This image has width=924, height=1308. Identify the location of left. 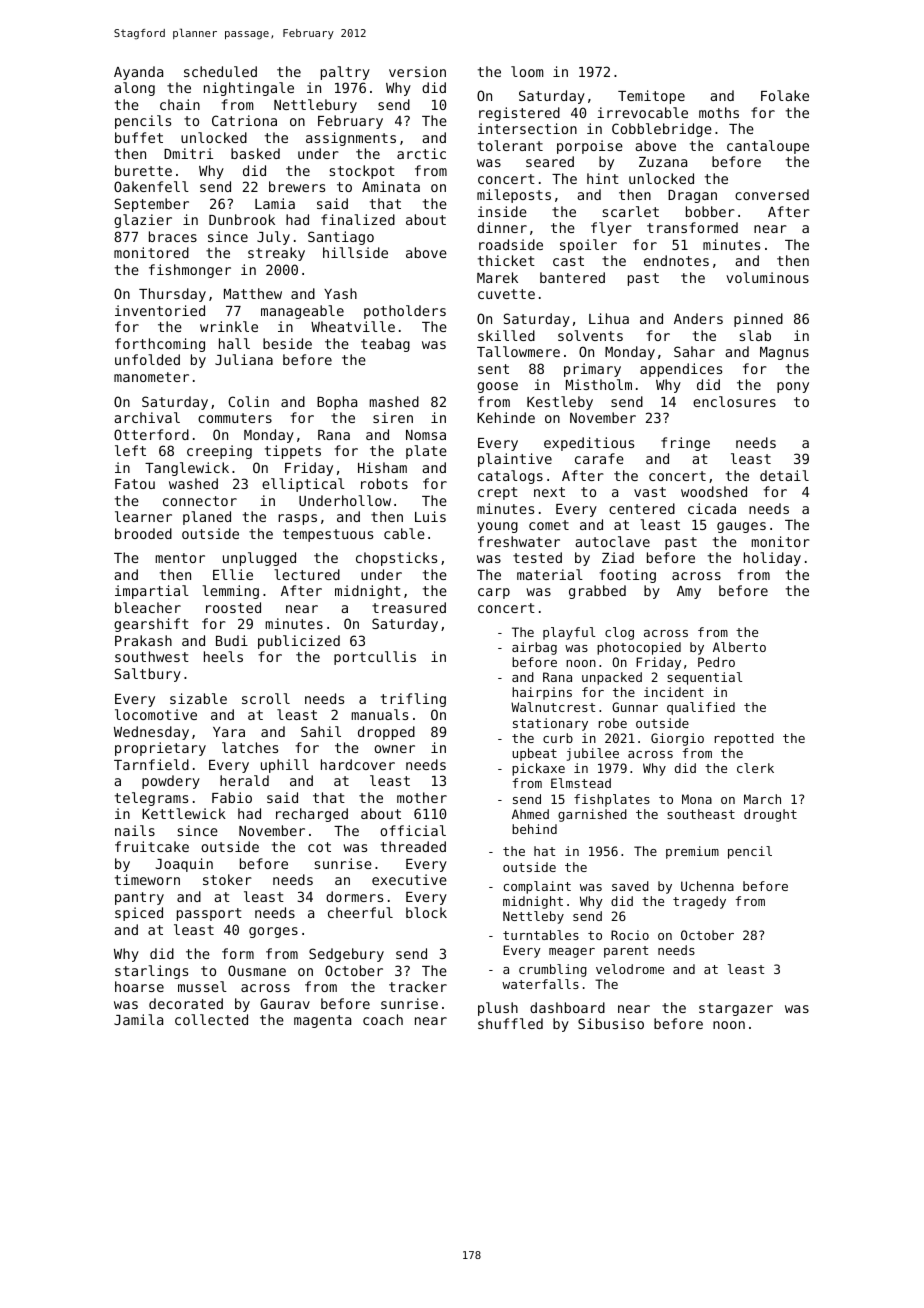
(130, 450).
